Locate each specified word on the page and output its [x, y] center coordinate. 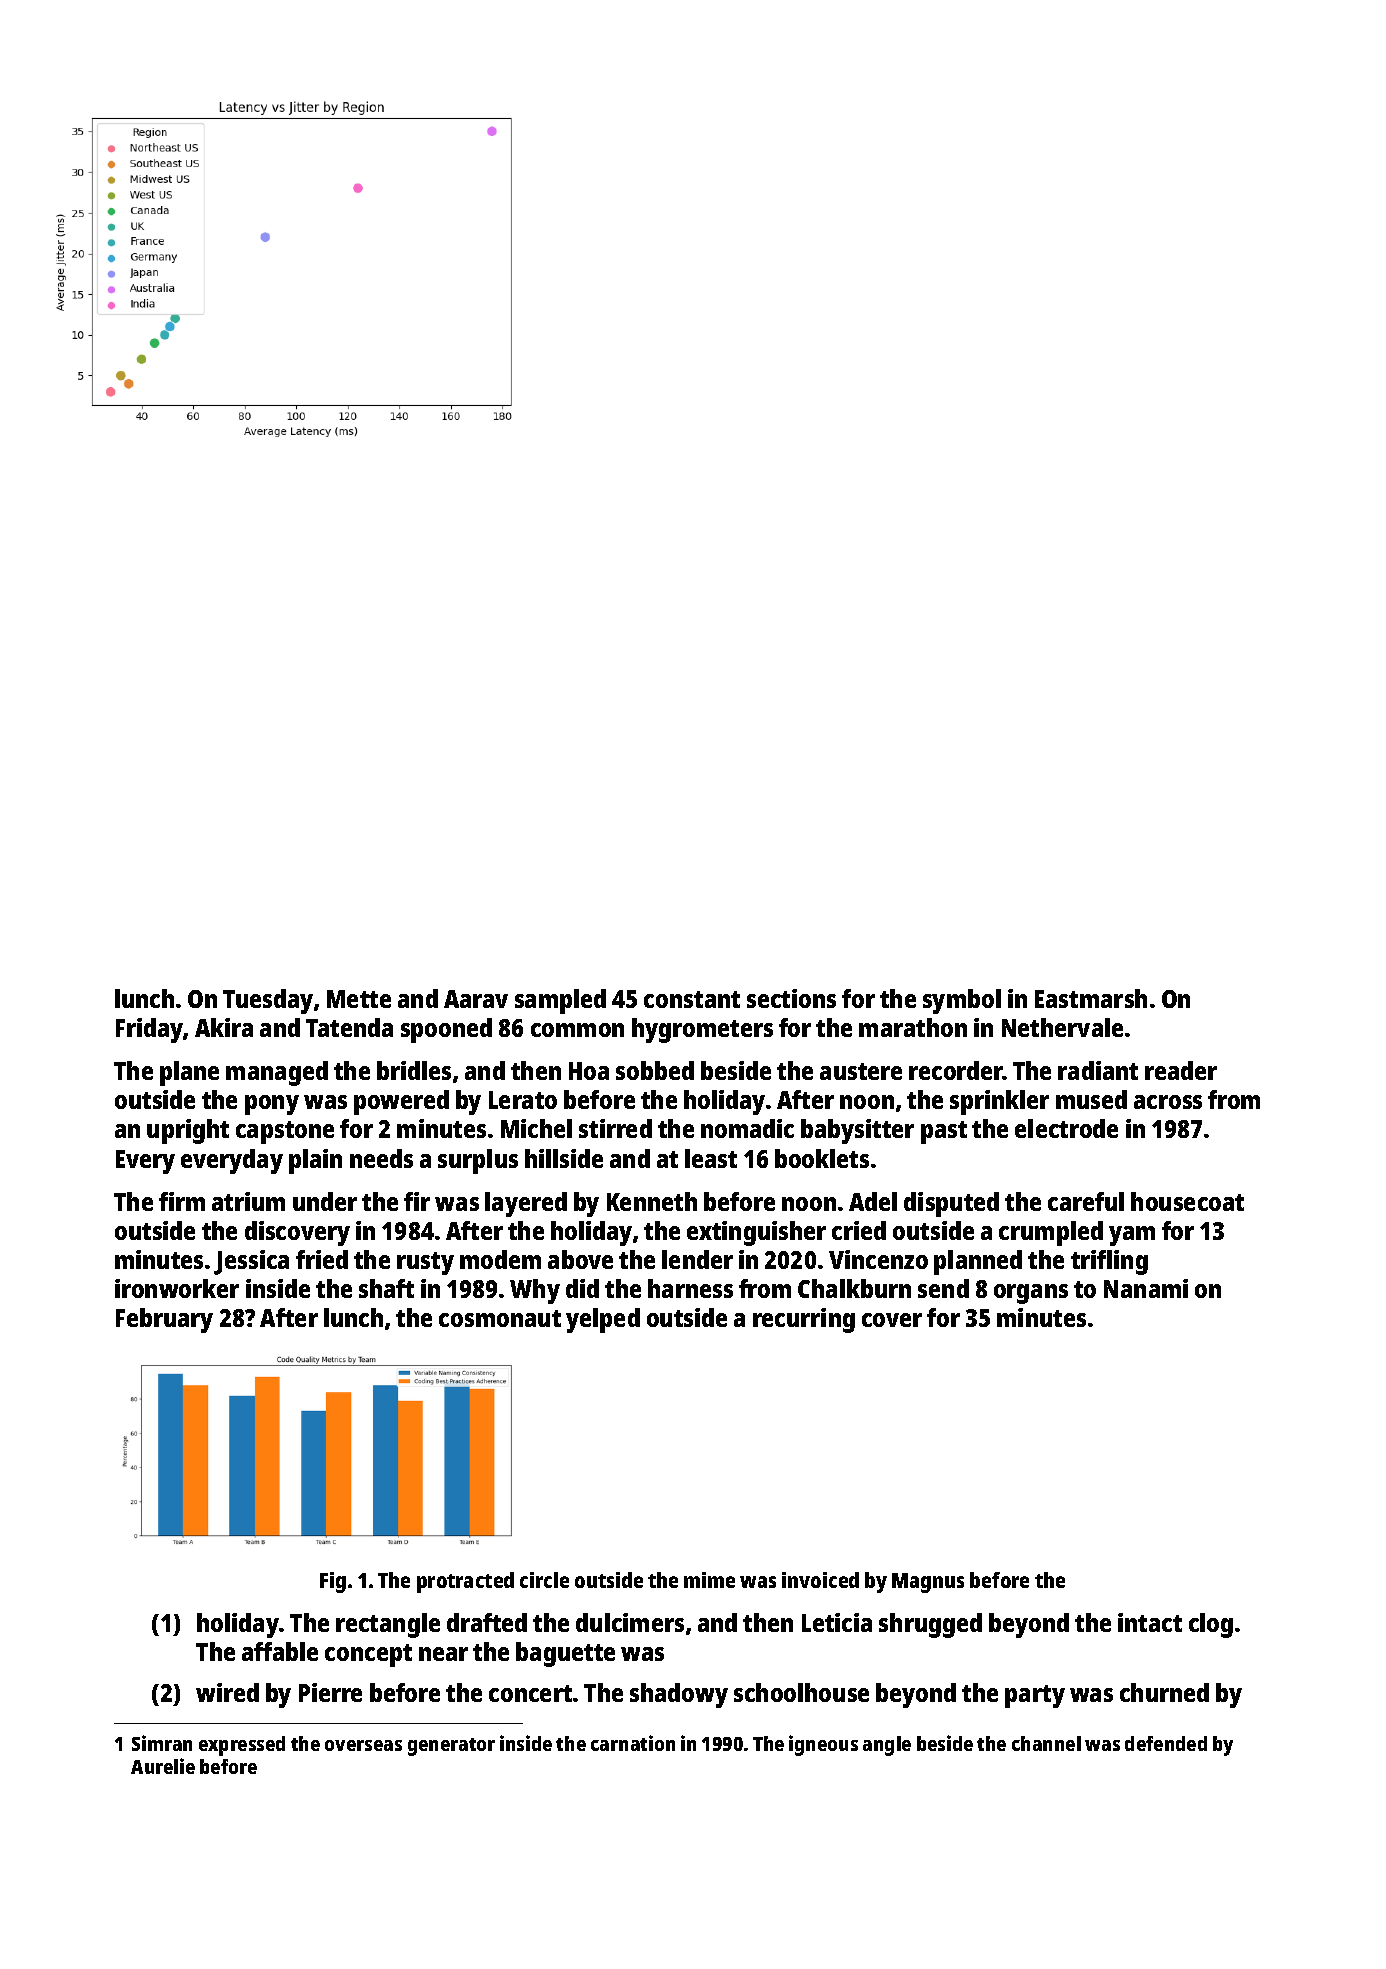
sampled [560, 1001]
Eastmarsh [1091, 998]
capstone [285, 1132]
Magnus [928, 1583]
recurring [804, 1320]
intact [1150, 1622]
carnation [633, 1743]
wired [227, 1692]
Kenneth [652, 1201]
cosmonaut [500, 1318]
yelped [603, 1320]
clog [1211, 1625]
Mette [359, 999]
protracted [465, 1582]
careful [1086, 1201]
